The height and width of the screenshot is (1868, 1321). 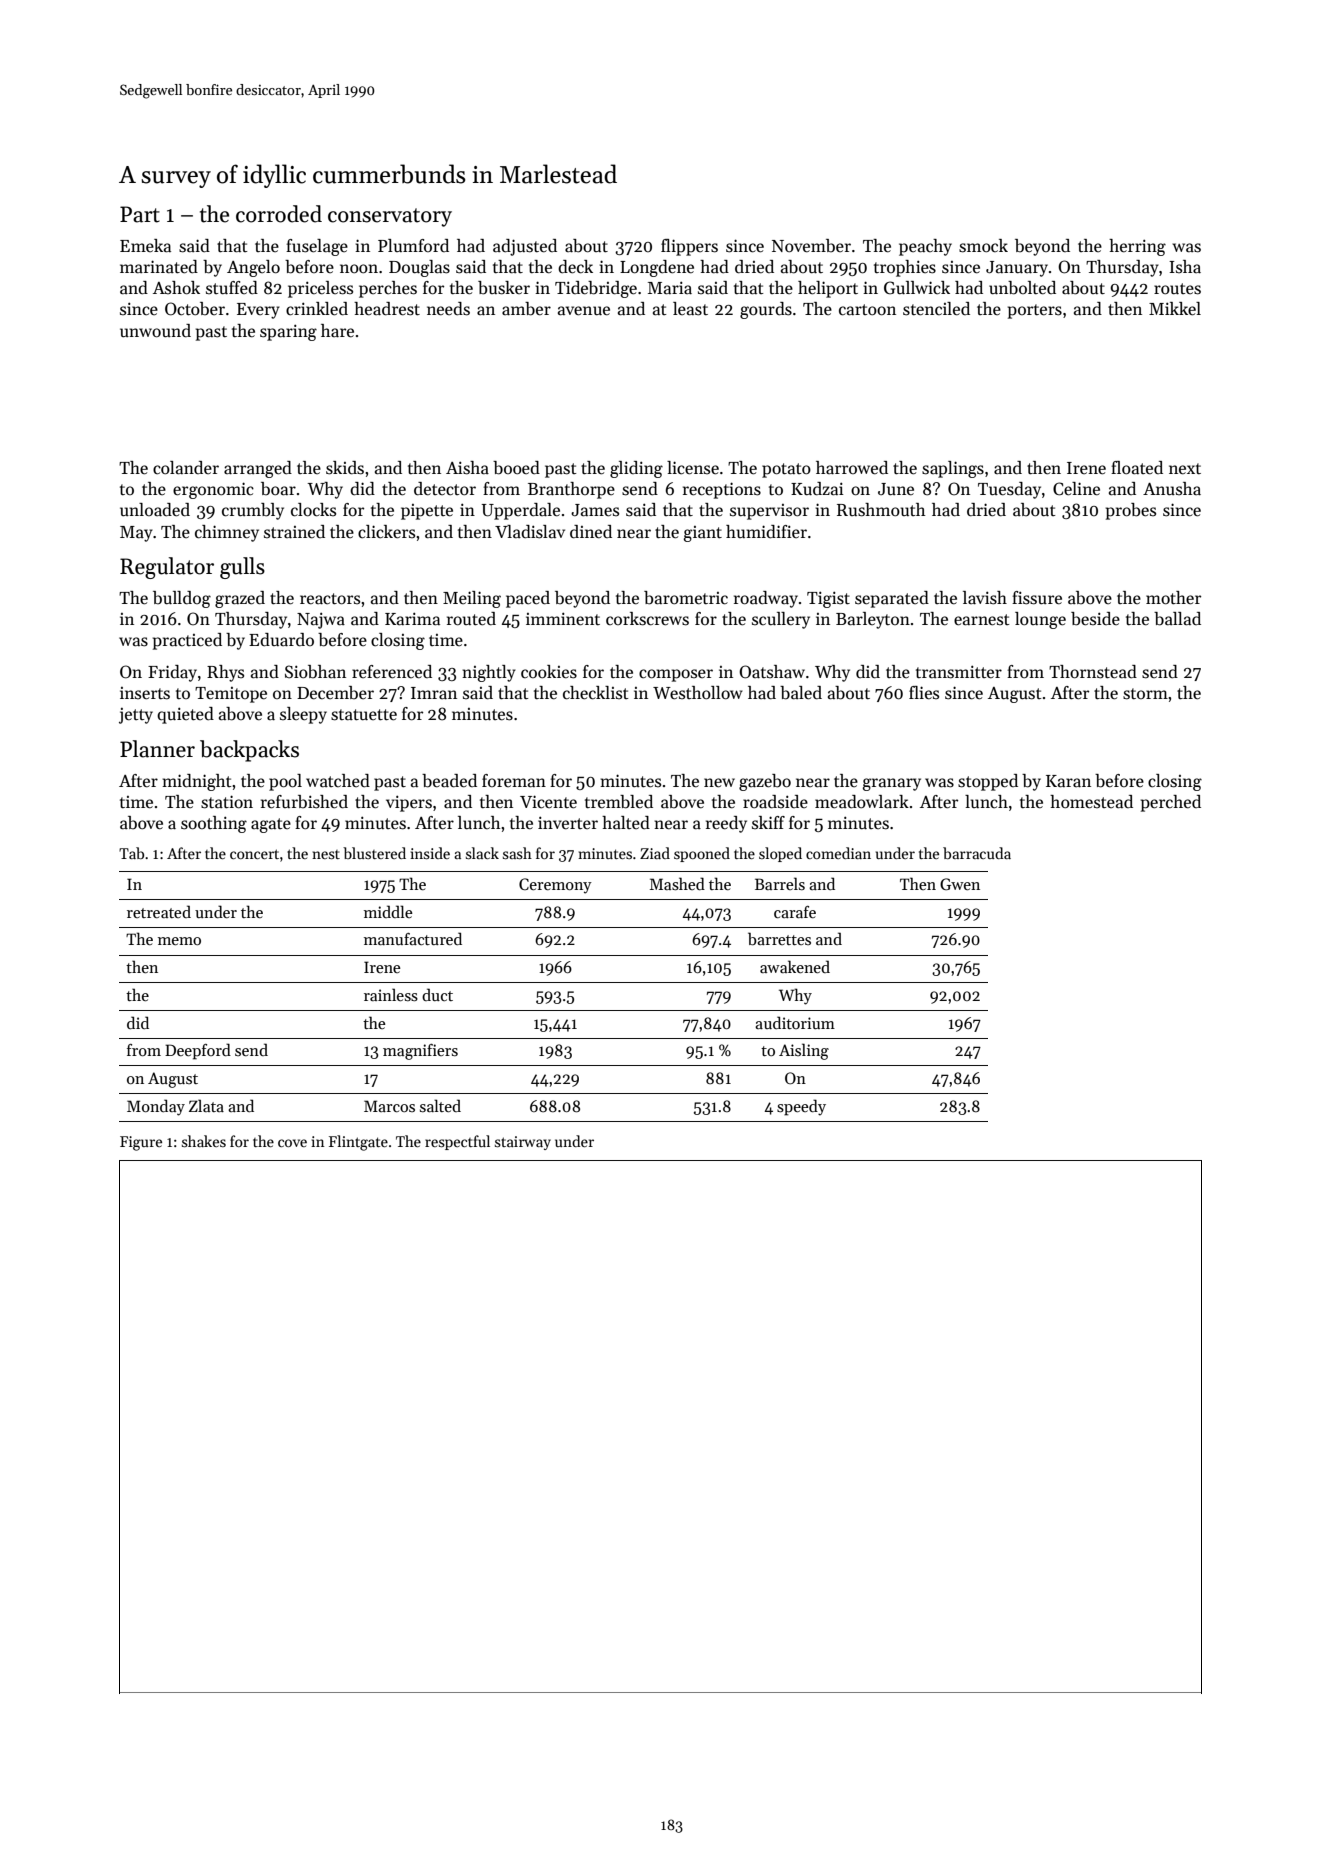 What do you see at coordinates (548, 802) in the screenshot?
I see `Vicente` at bounding box center [548, 802].
